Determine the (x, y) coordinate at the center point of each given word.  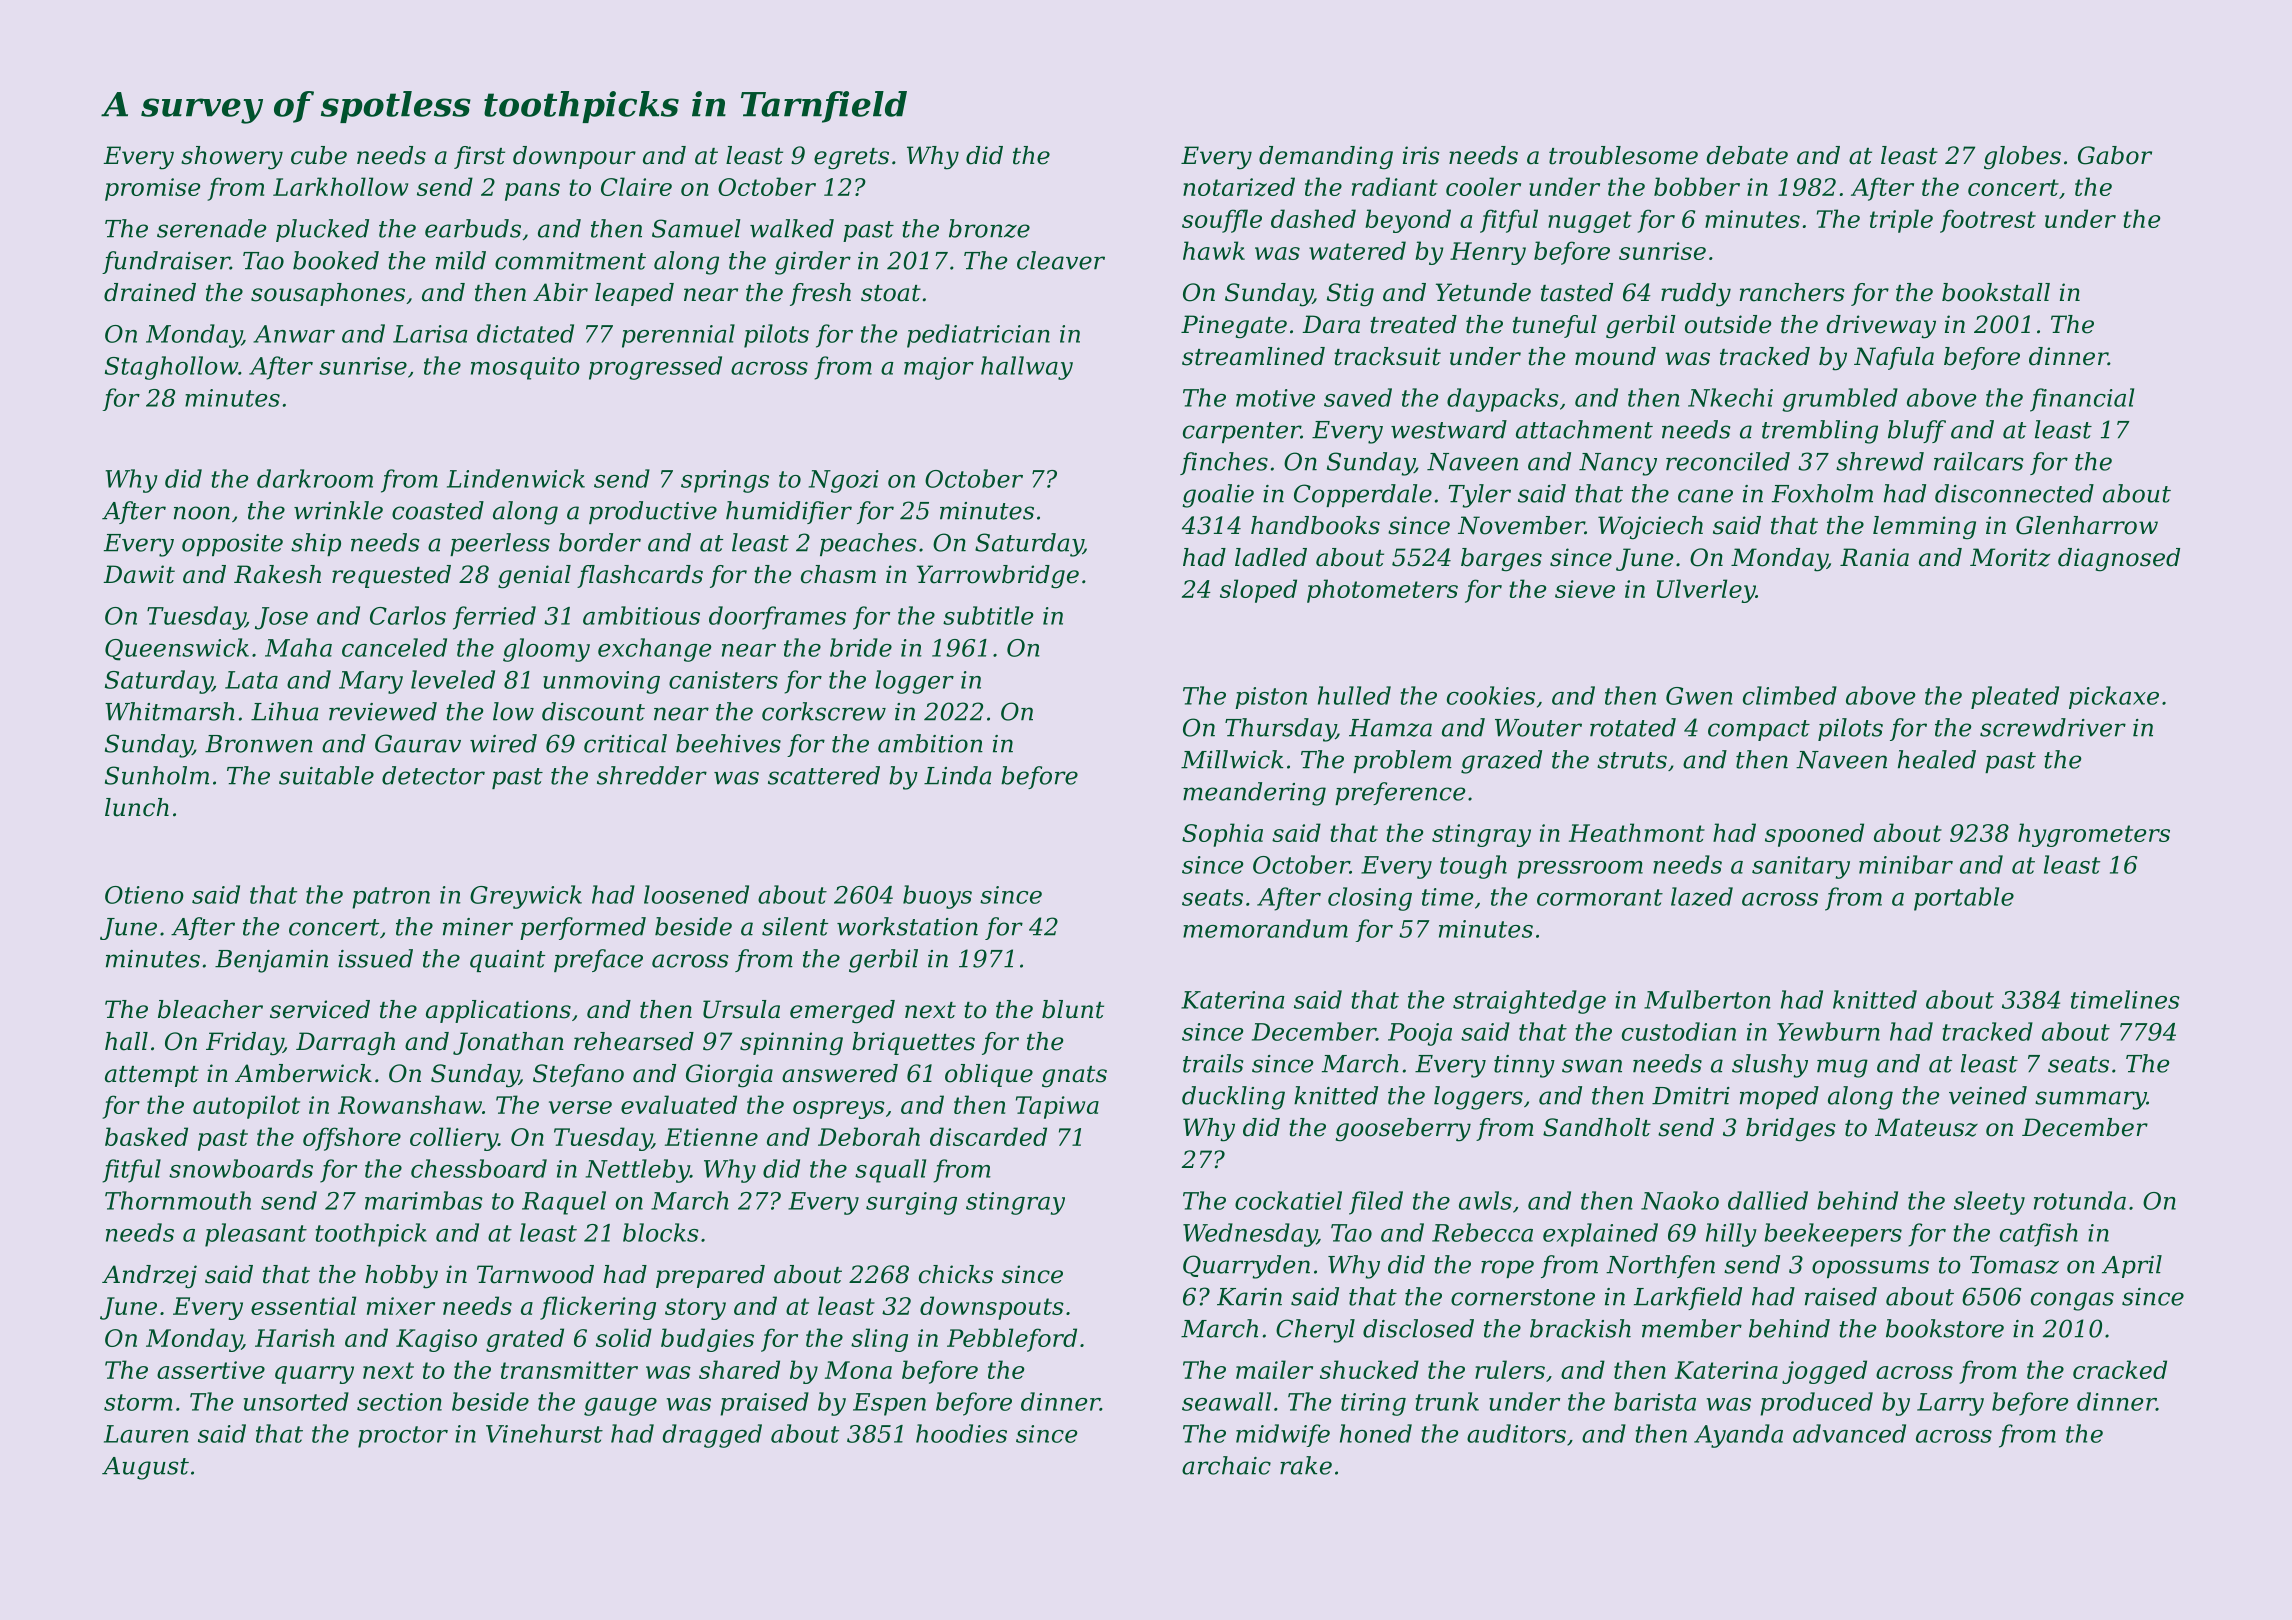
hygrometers (2094, 835)
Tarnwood (535, 1274)
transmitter (569, 1370)
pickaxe (2114, 697)
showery (232, 158)
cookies (1491, 695)
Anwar (294, 334)
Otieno (144, 895)
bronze (989, 228)
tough (1473, 867)
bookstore (1945, 1328)
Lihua (284, 711)
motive (1275, 398)
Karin (1249, 1297)
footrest (1988, 221)
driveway (1881, 327)
